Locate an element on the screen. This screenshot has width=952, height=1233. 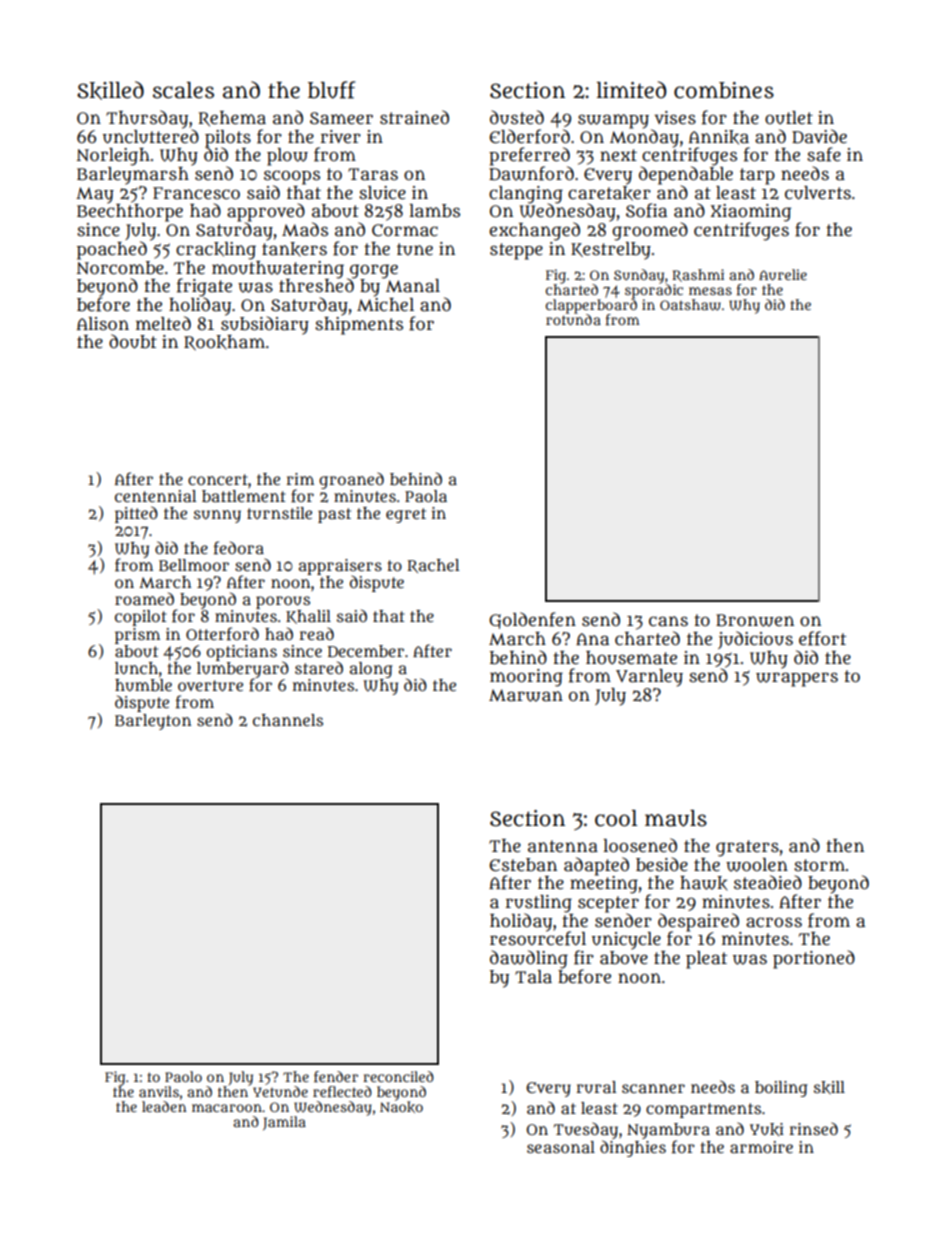
graters is located at coordinates (747, 848).
